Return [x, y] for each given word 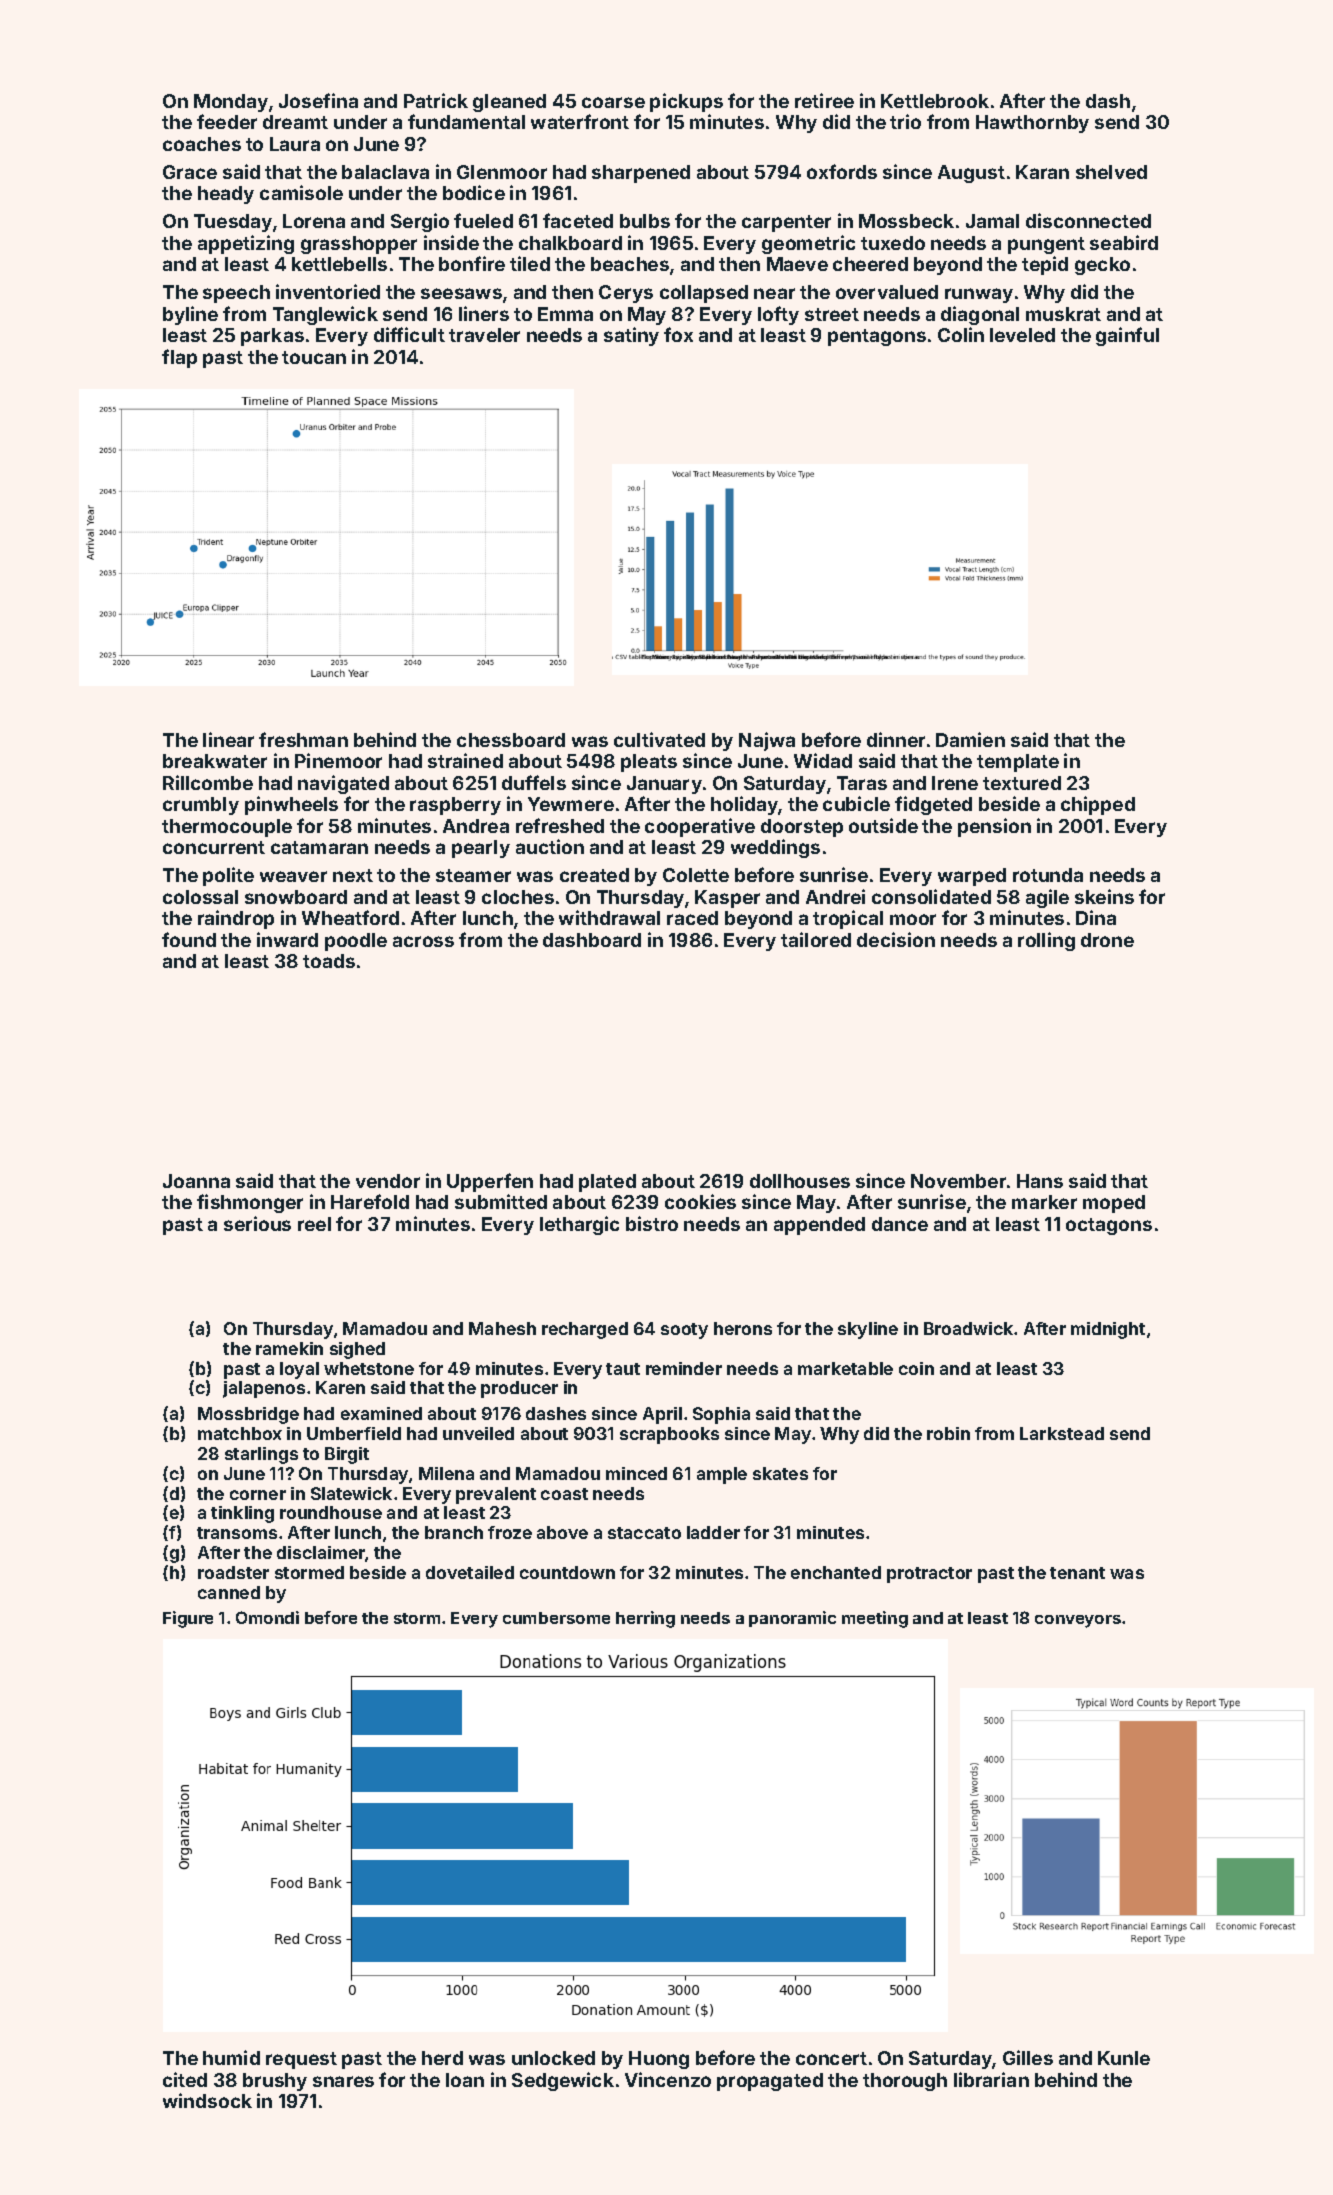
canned [229, 1592]
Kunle [1124, 2058]
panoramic [792, 1619]
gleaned [509, 103]
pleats [649, 763]
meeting [875, 1619]
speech [236, 294]
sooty [684, 1331]
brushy [275, 2082]
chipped [1098, 805]
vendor [388, 1181]
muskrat [1063, 314]
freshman [303, 739]
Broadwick [968, 1328]
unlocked [553, 2058]
